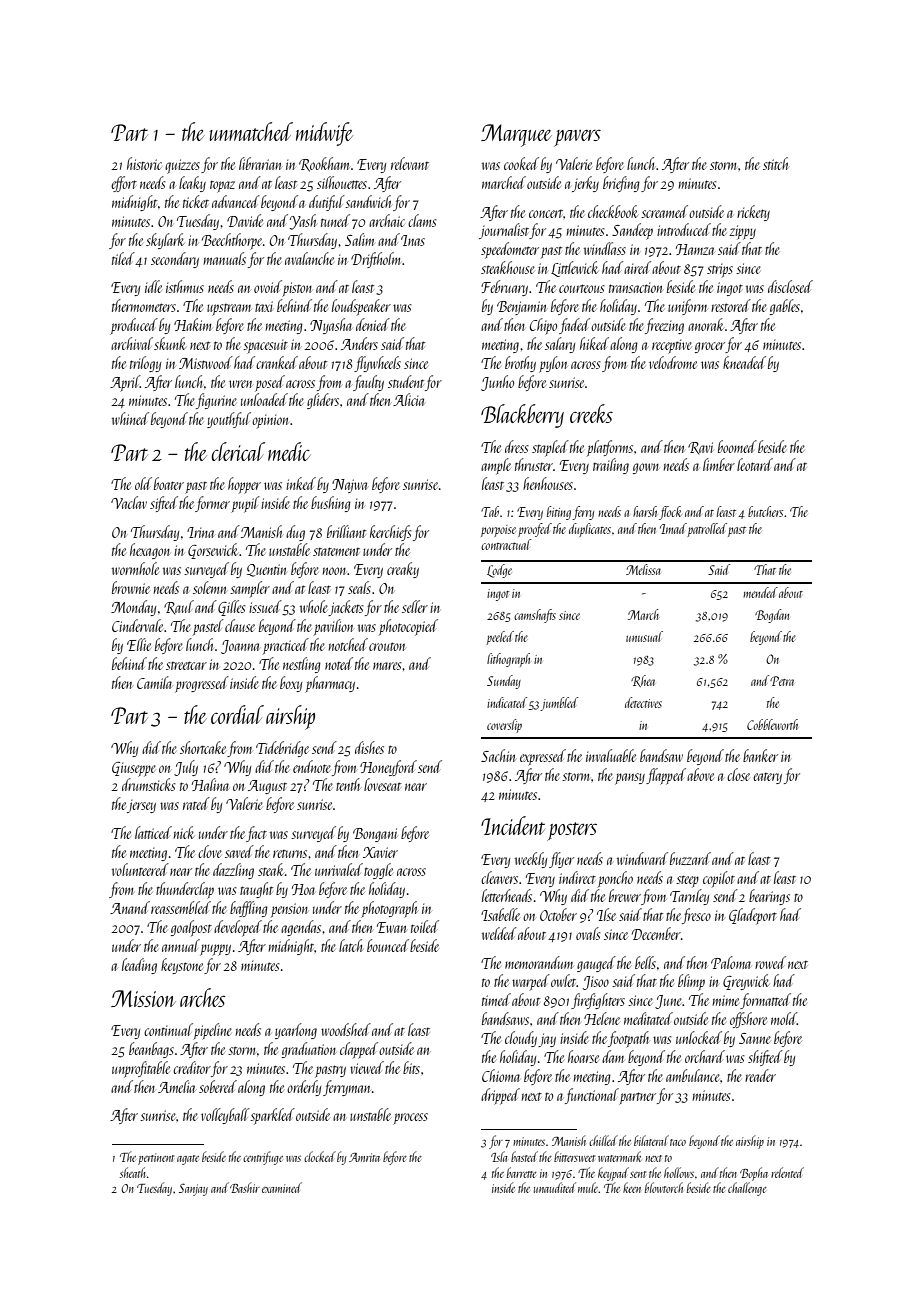 Image resolution: width=924 pixels, height=1308 pixels. What do you see at coordinates (776, 163) in the document?
I see `stitch` at bounding box center [776, 163].
